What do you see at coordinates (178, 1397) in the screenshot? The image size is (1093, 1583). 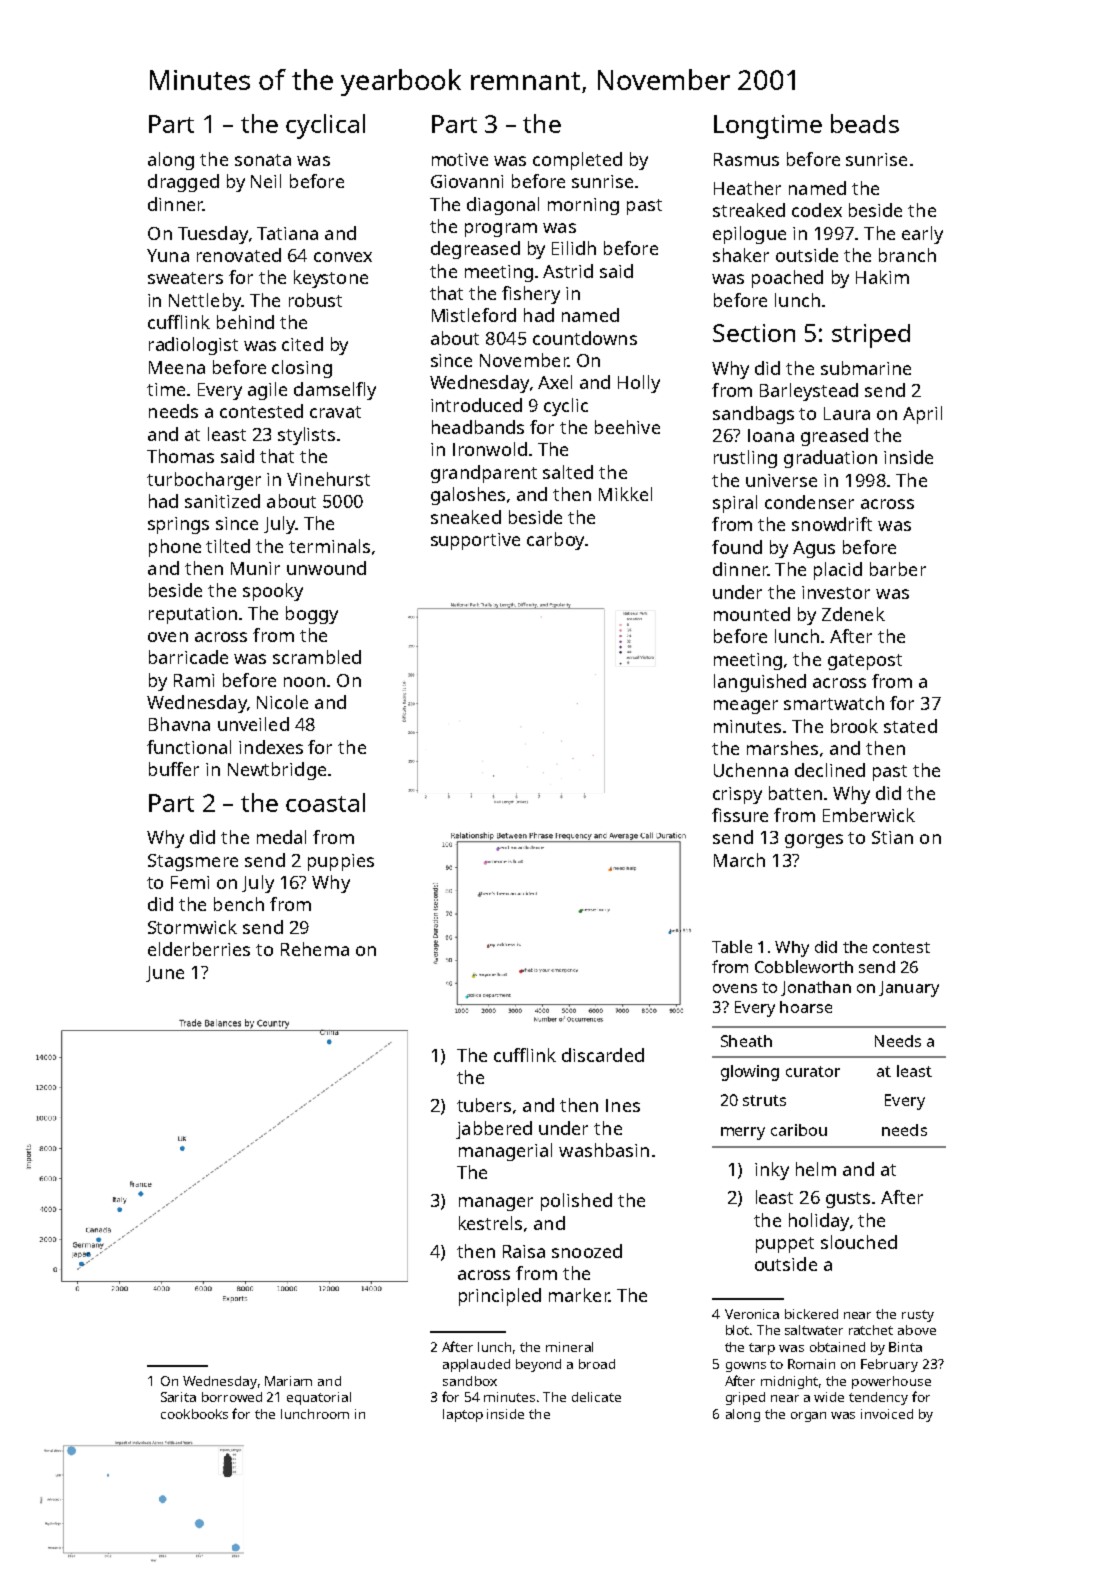 I see `Sarita` at bounding box center [178, 1397].
